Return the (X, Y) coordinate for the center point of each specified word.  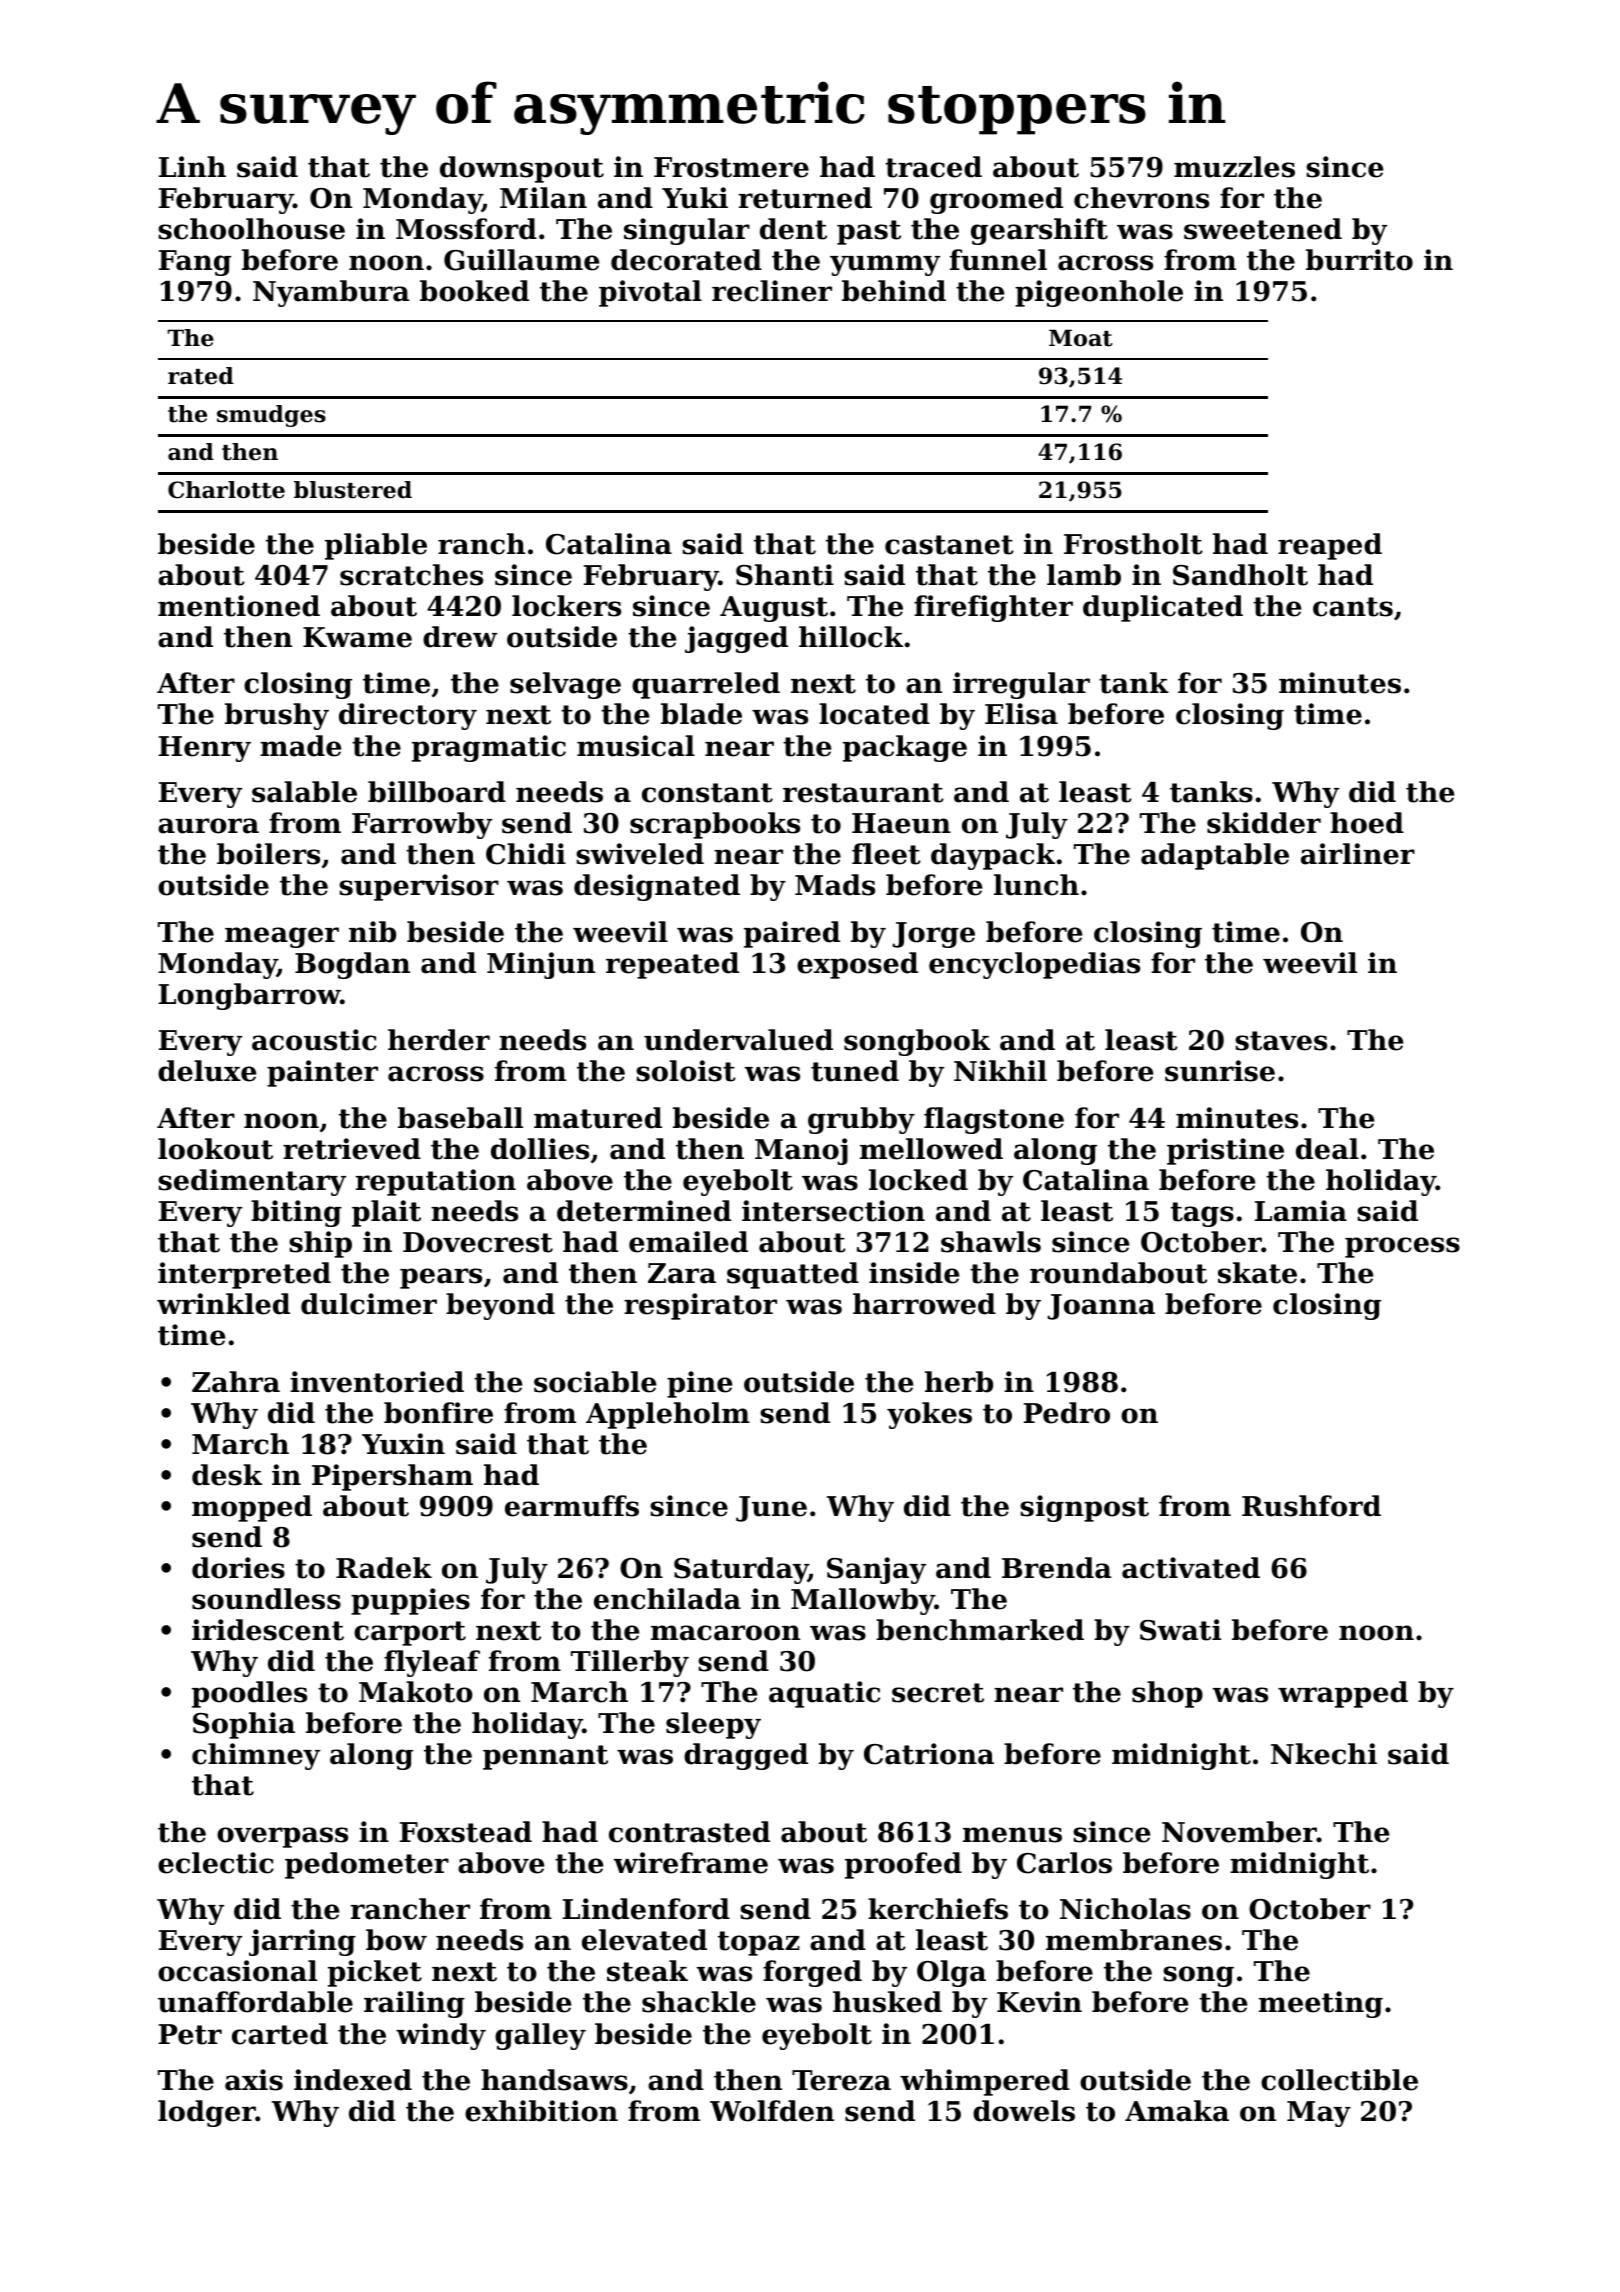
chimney (256, 1756)
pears (441, 1278)
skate (1257, 1273)
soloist (686, 1071)
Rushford (1311, 1506)
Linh (192, 166)
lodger (207, 2113)
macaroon (725, 1633)
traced (933, 167)
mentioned (239, 606)
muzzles (1234, 167)
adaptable (1215, 856)
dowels (1024, 2111)
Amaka (1177, 2111)
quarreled (706, 685)
